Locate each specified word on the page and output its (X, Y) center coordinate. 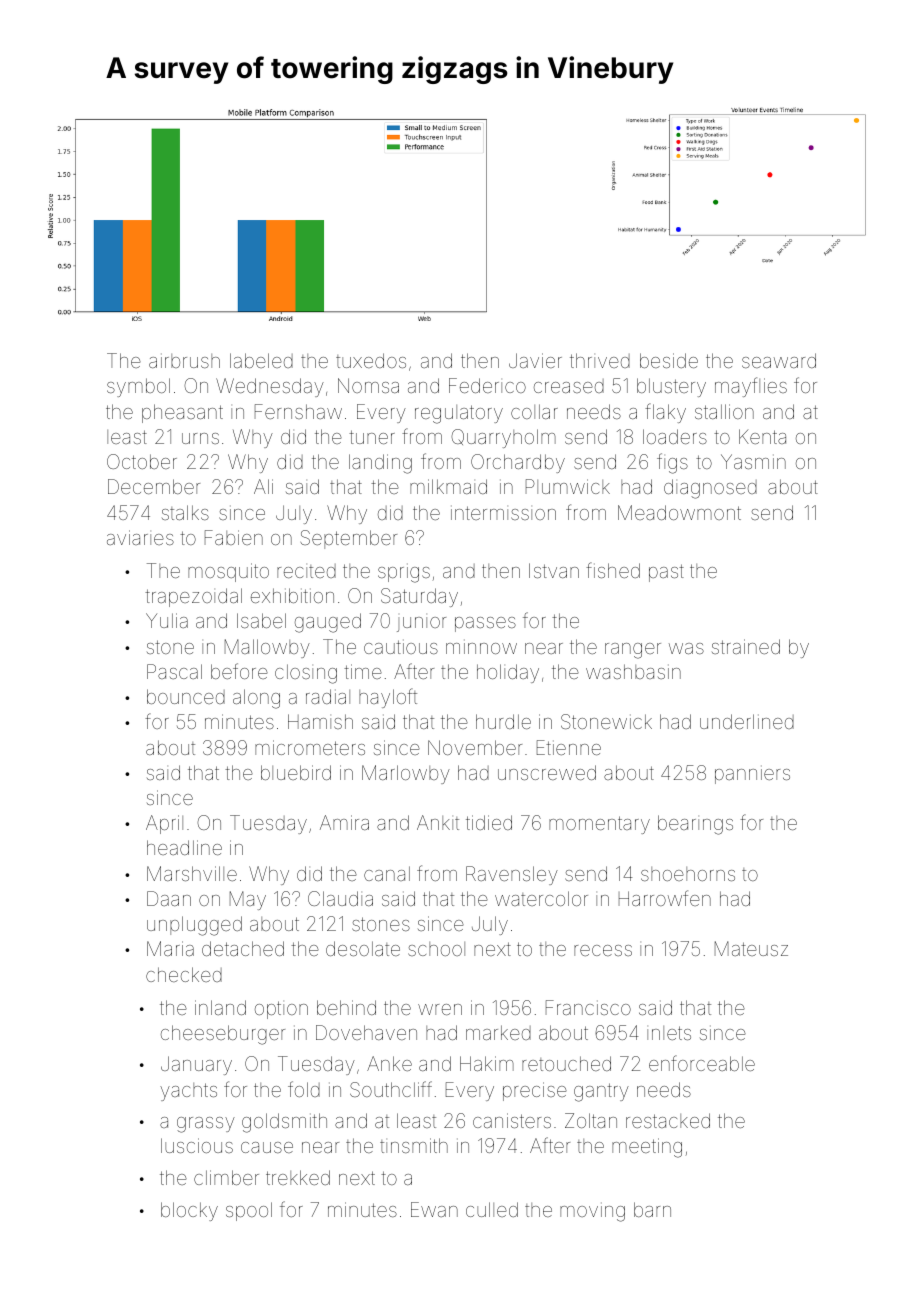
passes (485, 624)
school (436, 949)
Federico (487, 385)
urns (200, 438)
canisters (512, 1120)
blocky (189, 1211)
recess (603, 950)
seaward (779, 360)
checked (184, 974)
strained (746, 646)
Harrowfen (665, 898)
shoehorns (688, 874)
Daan (169, 898)
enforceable (702, 1063)
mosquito (228, 572)
